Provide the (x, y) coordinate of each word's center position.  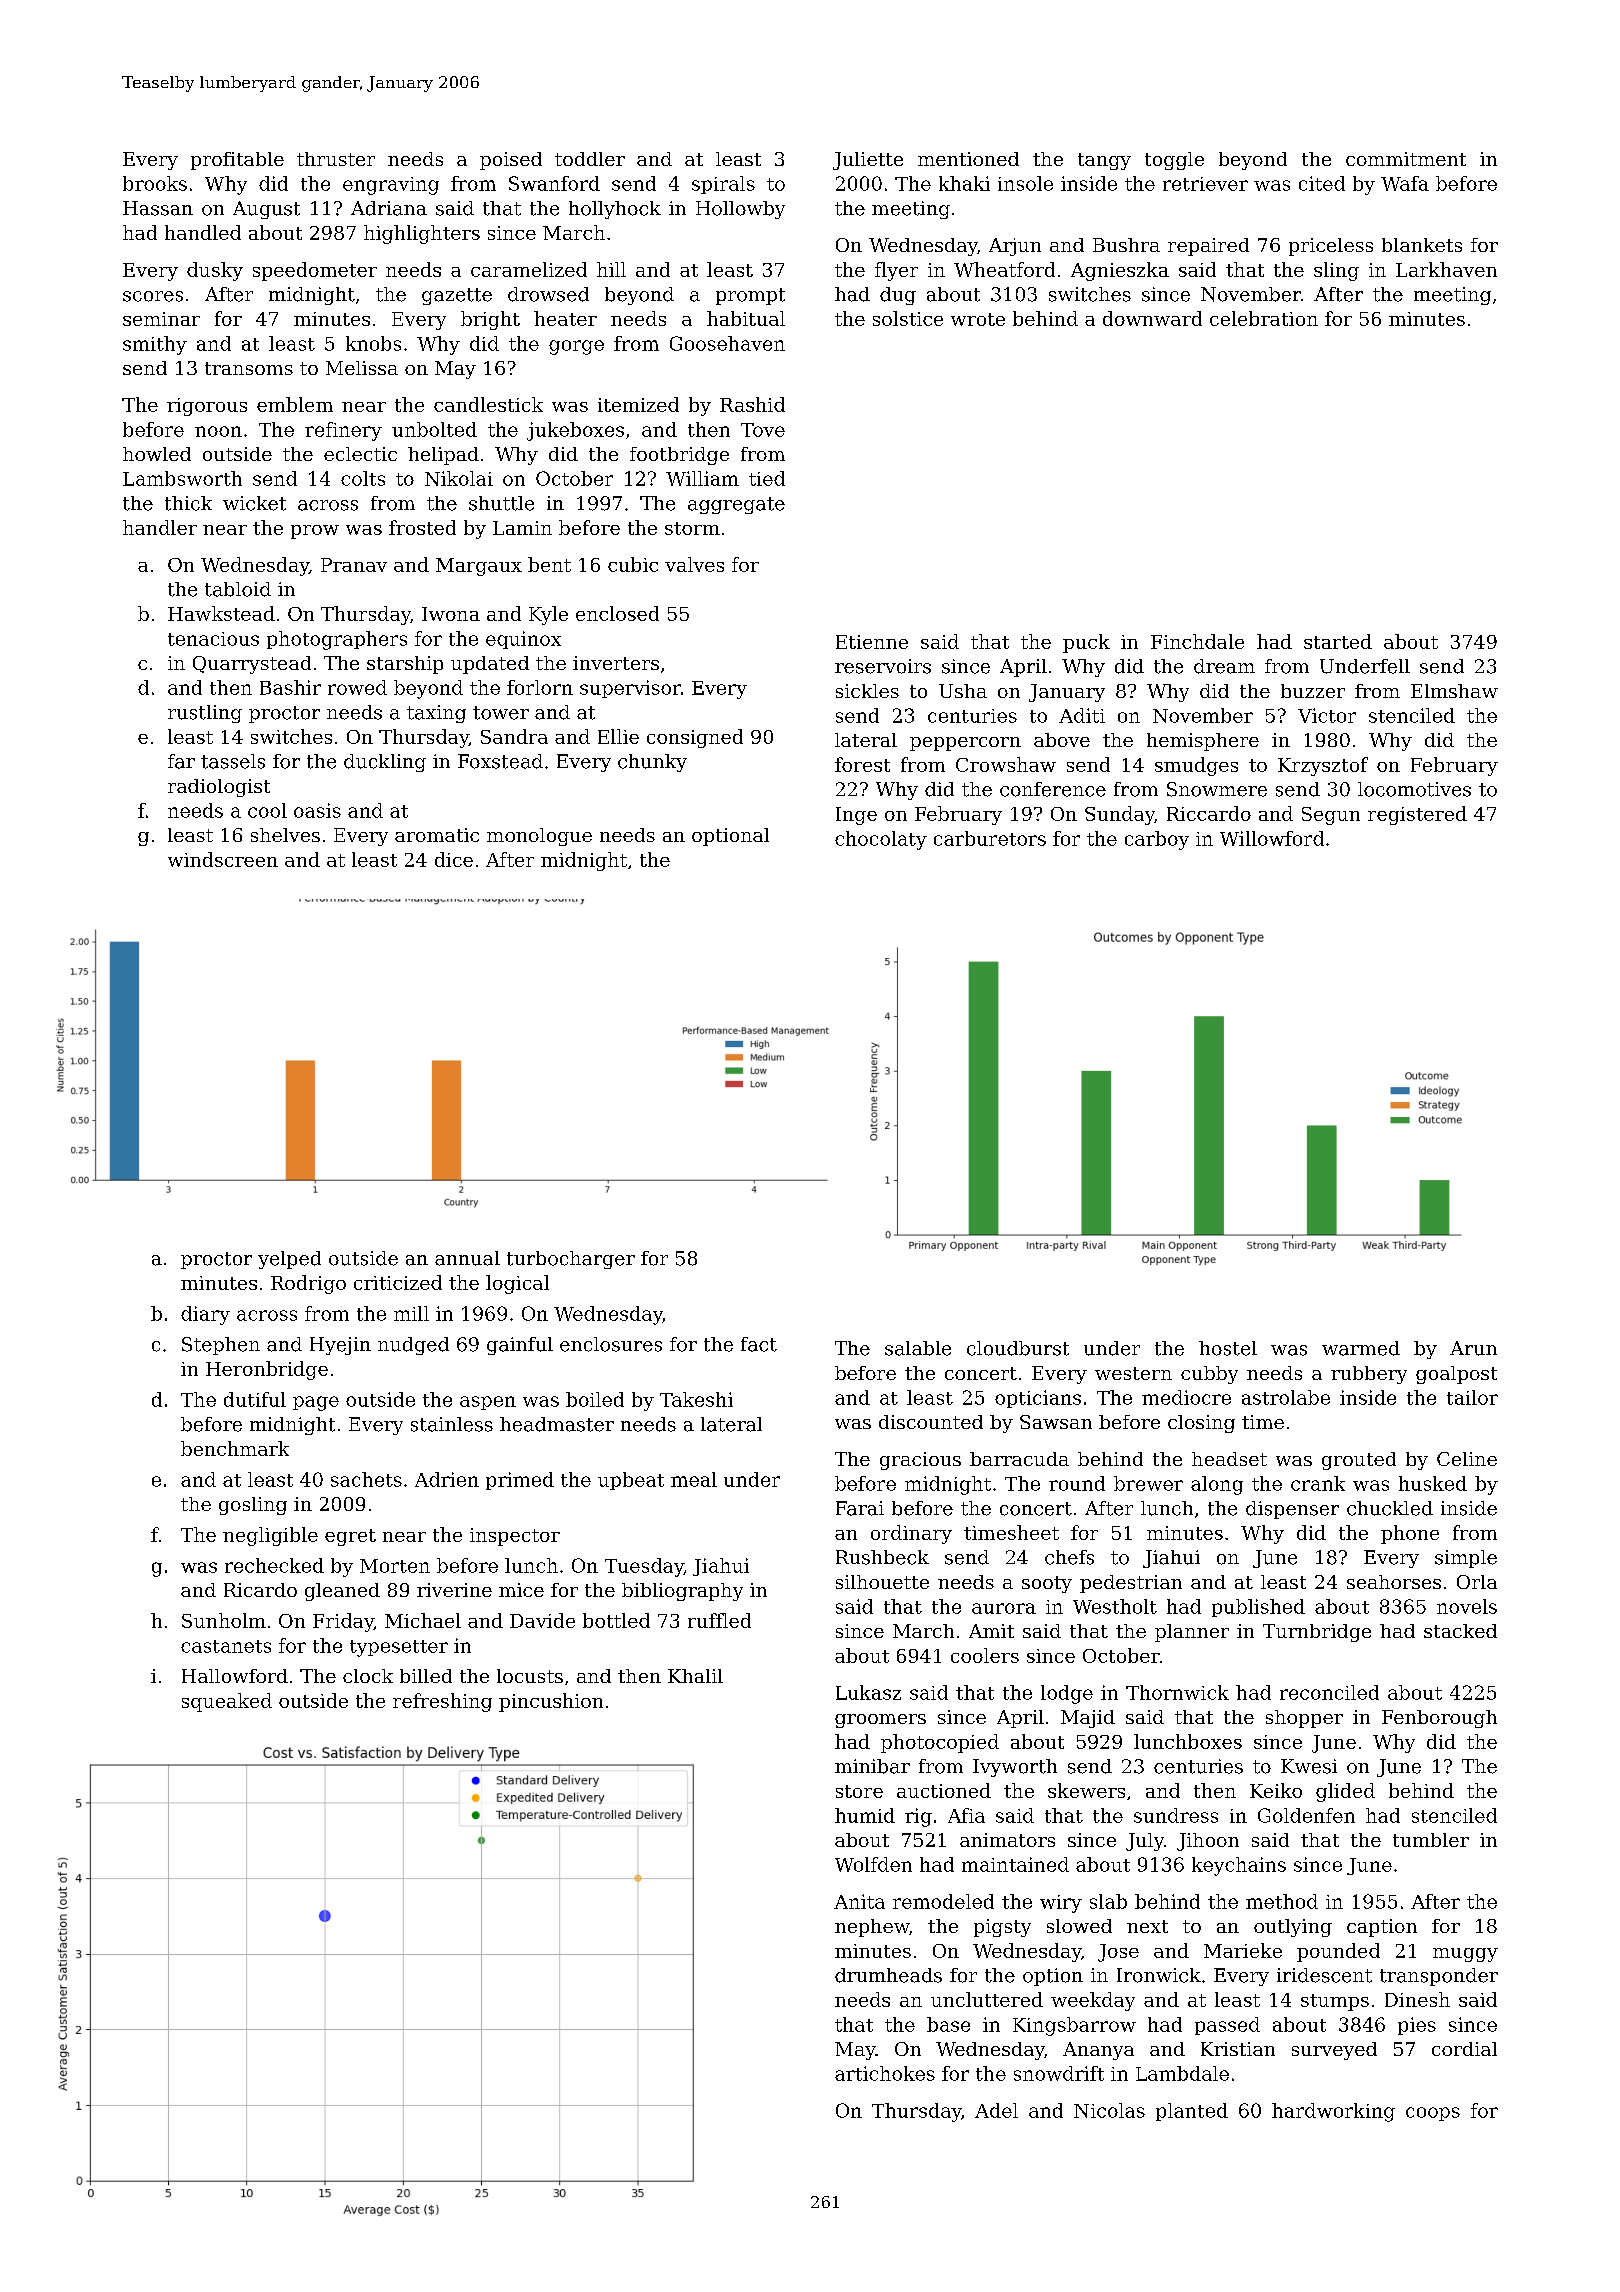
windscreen (223, 859)
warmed (1361, 1348)
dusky (215, 271)
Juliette (868, 161)
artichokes (885, 2073)
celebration (1264, 318)
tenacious (213, 639)
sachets (366, 1479)
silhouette (882, 1582)
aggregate (736, 505)
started (1338, 641)
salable (918, 1348)
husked (1433, 1483)
